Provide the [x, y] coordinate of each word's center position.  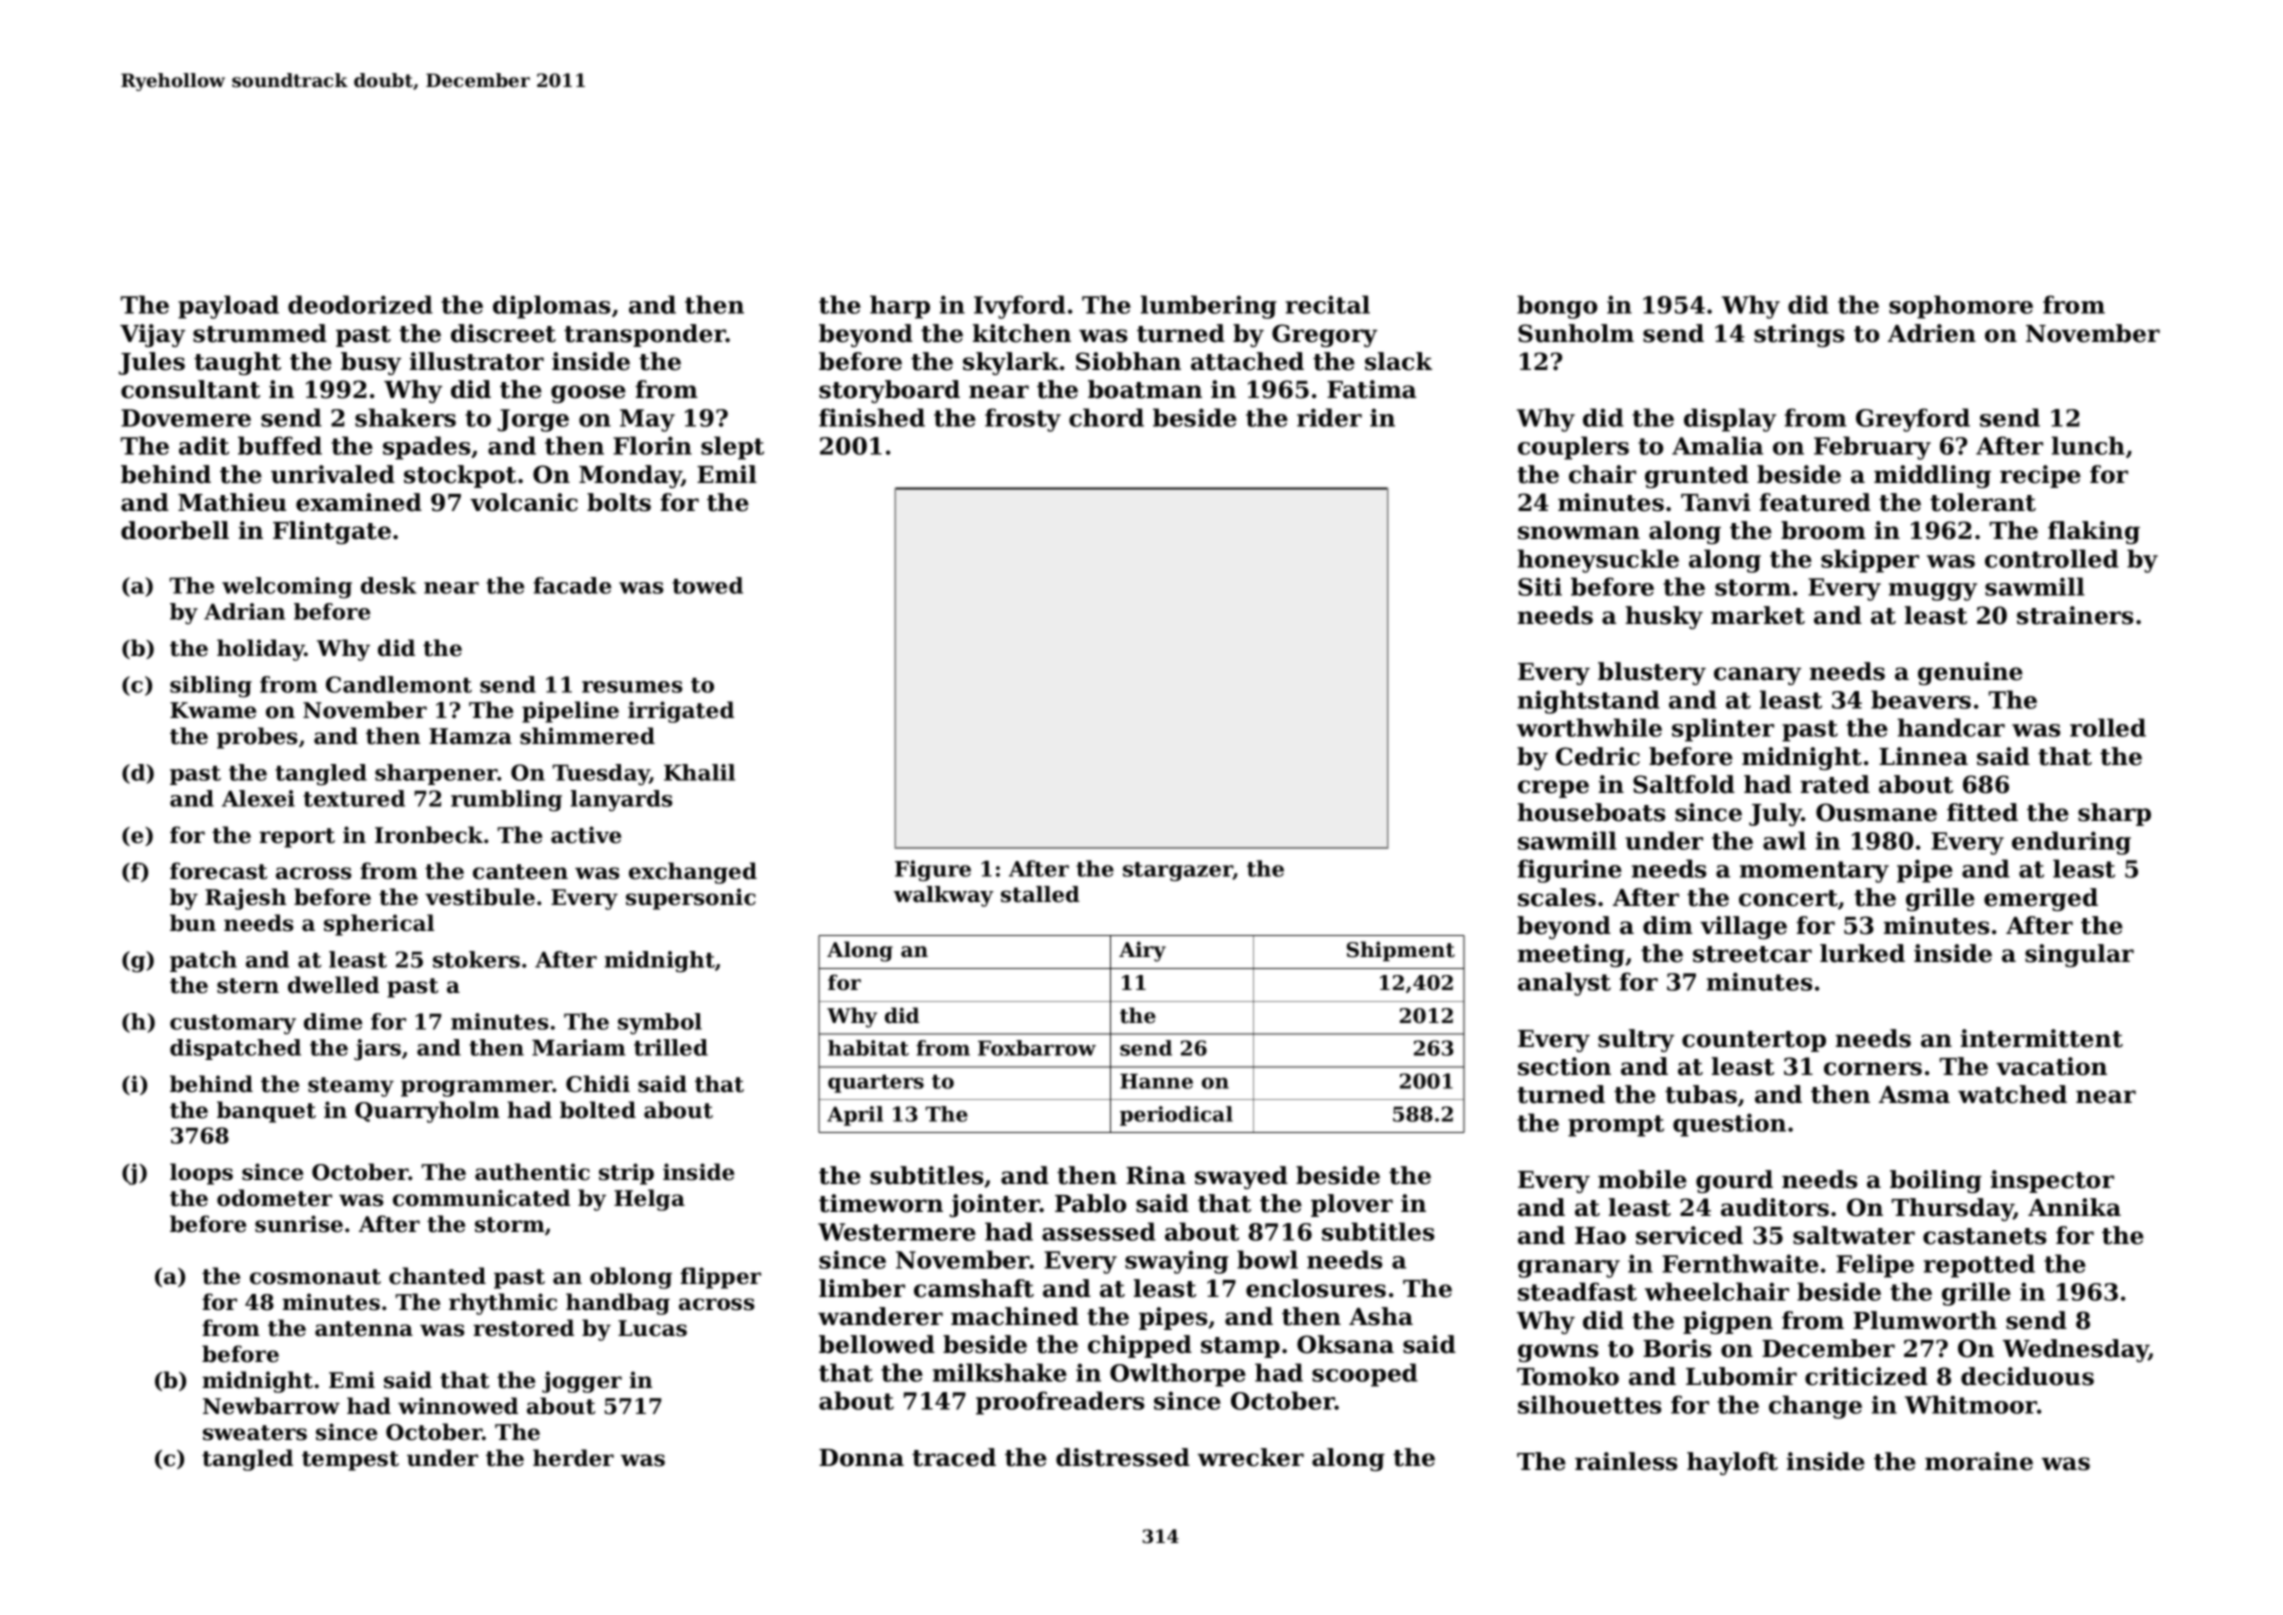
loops [201, 1174]
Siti [1540, 586]
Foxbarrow [1037, 1048]
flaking [2094, 532]
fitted [1982, 812]
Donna [861, 1458]
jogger [582, 1382]
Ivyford [1020, 307]
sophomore [1961, 307]
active [586, 835]
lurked [1862, 953]
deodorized [360, 304]
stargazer [1178, 871]
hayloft [1732, 1463]
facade [572, 585]
